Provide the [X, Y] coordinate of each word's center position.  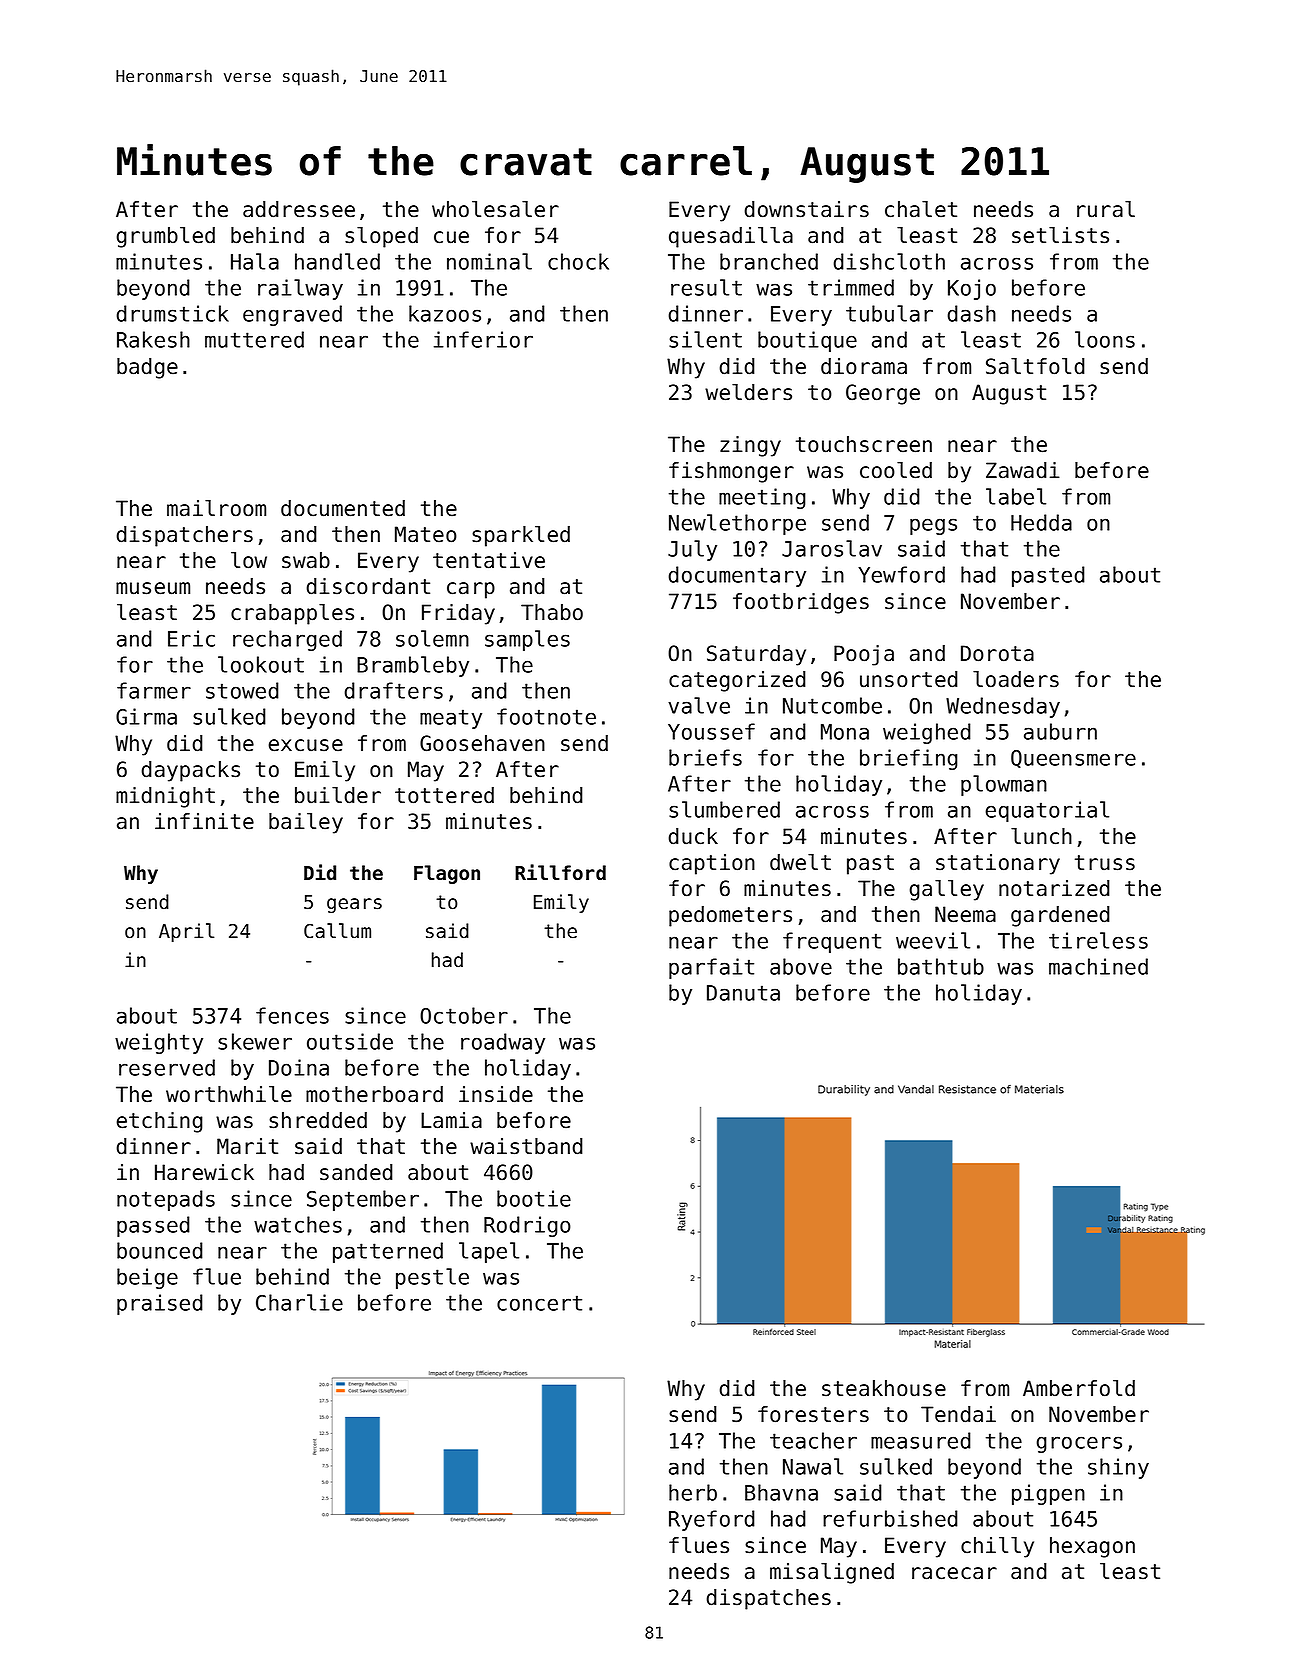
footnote [546, 716]
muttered [254, 339]
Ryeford [712, 1520]
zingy [750, 446]
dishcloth [889, 261]
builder [338, 795]
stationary [998, 864]
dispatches [769, 1599]
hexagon [1092, 1547]
